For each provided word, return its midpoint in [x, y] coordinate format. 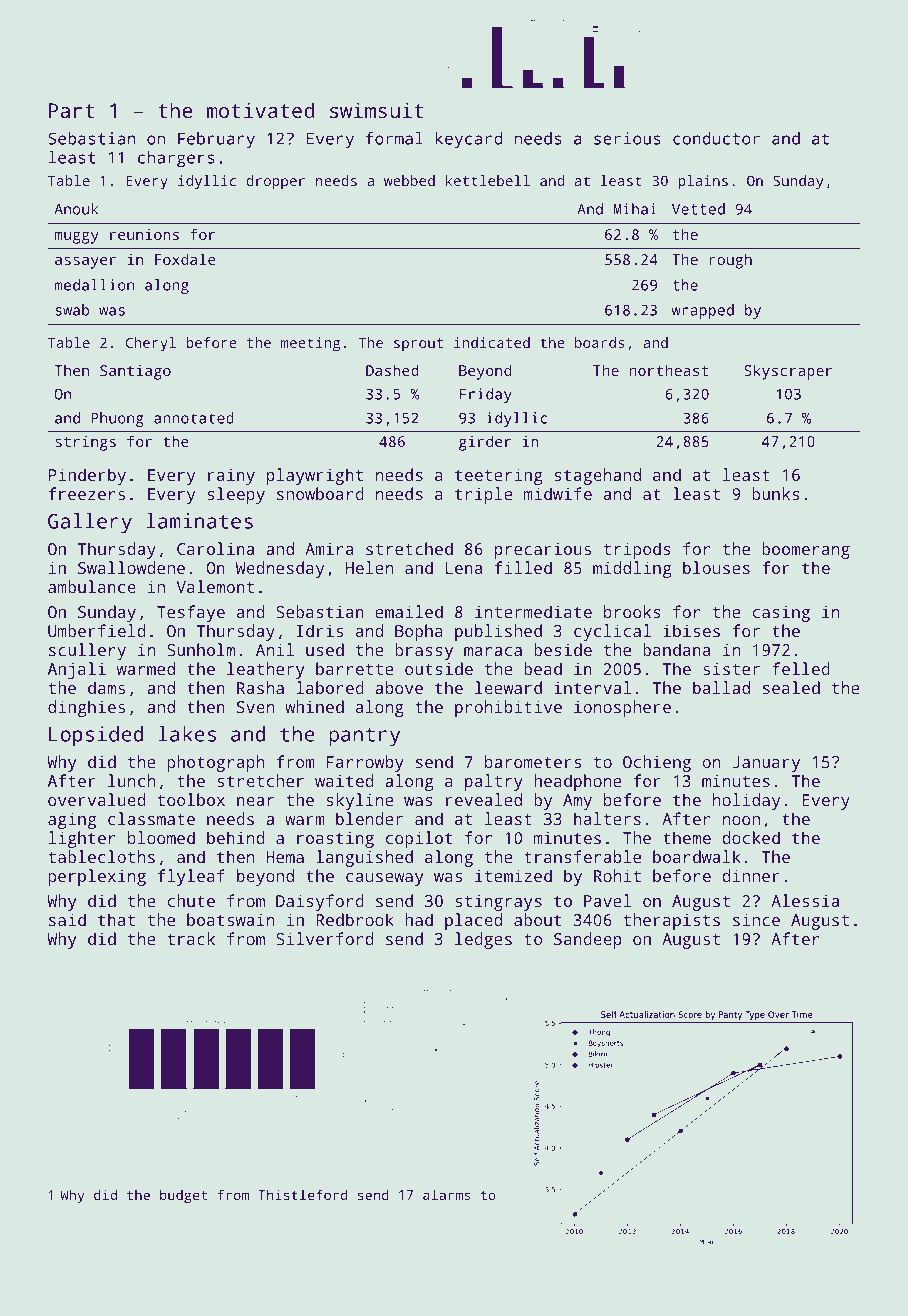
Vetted [698, 209]
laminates [200, 521]
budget [183, 1196]
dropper [276, 182]
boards [599, 342]
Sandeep [588, 940]
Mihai [635, 209]
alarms [446, 1194]
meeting [310, 344]
